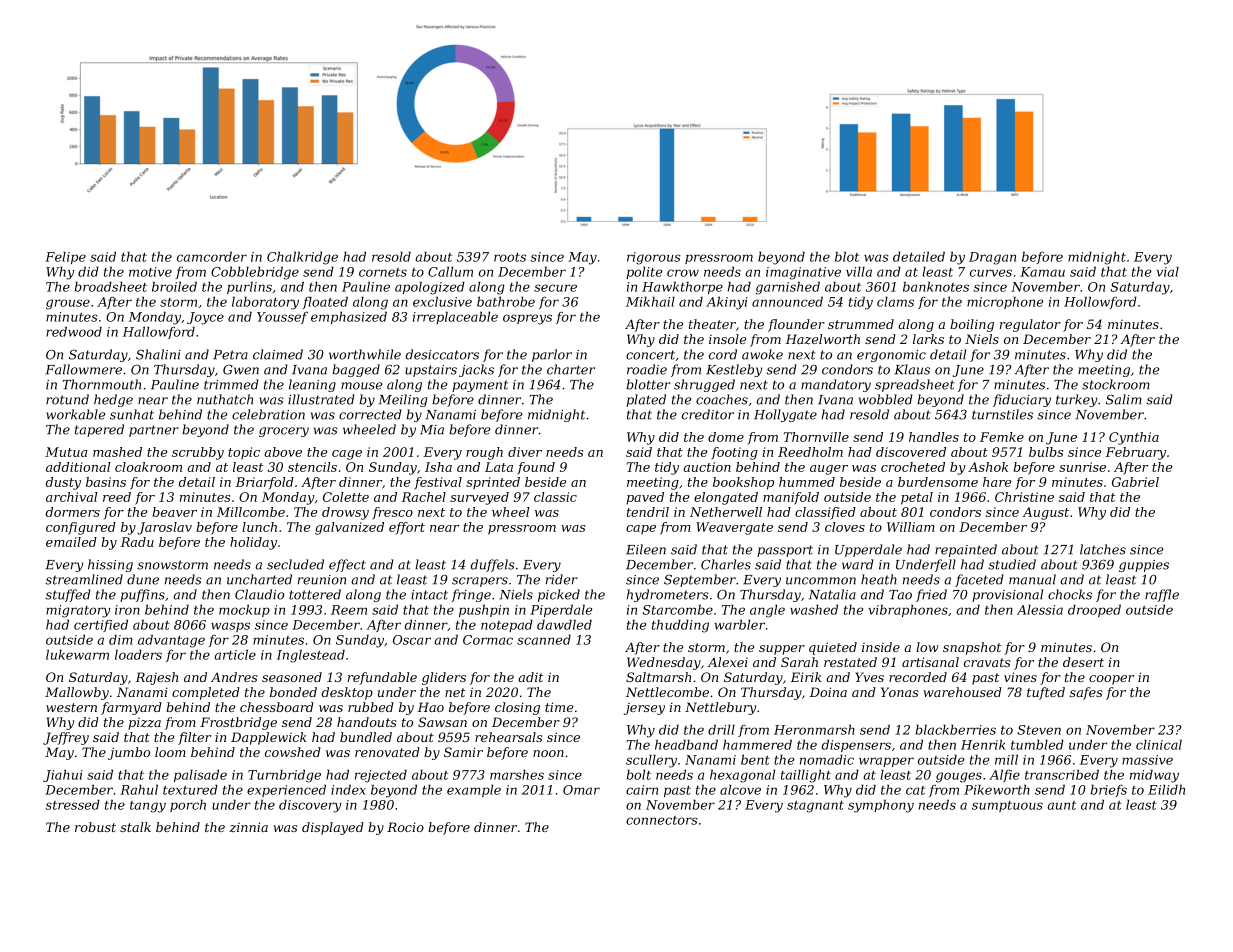 This screenshot has width=1233, height=952. What do you see at coordinates (1103, 549) in the screenshot?
I see `latches` at bounding box center [1103, 549].
